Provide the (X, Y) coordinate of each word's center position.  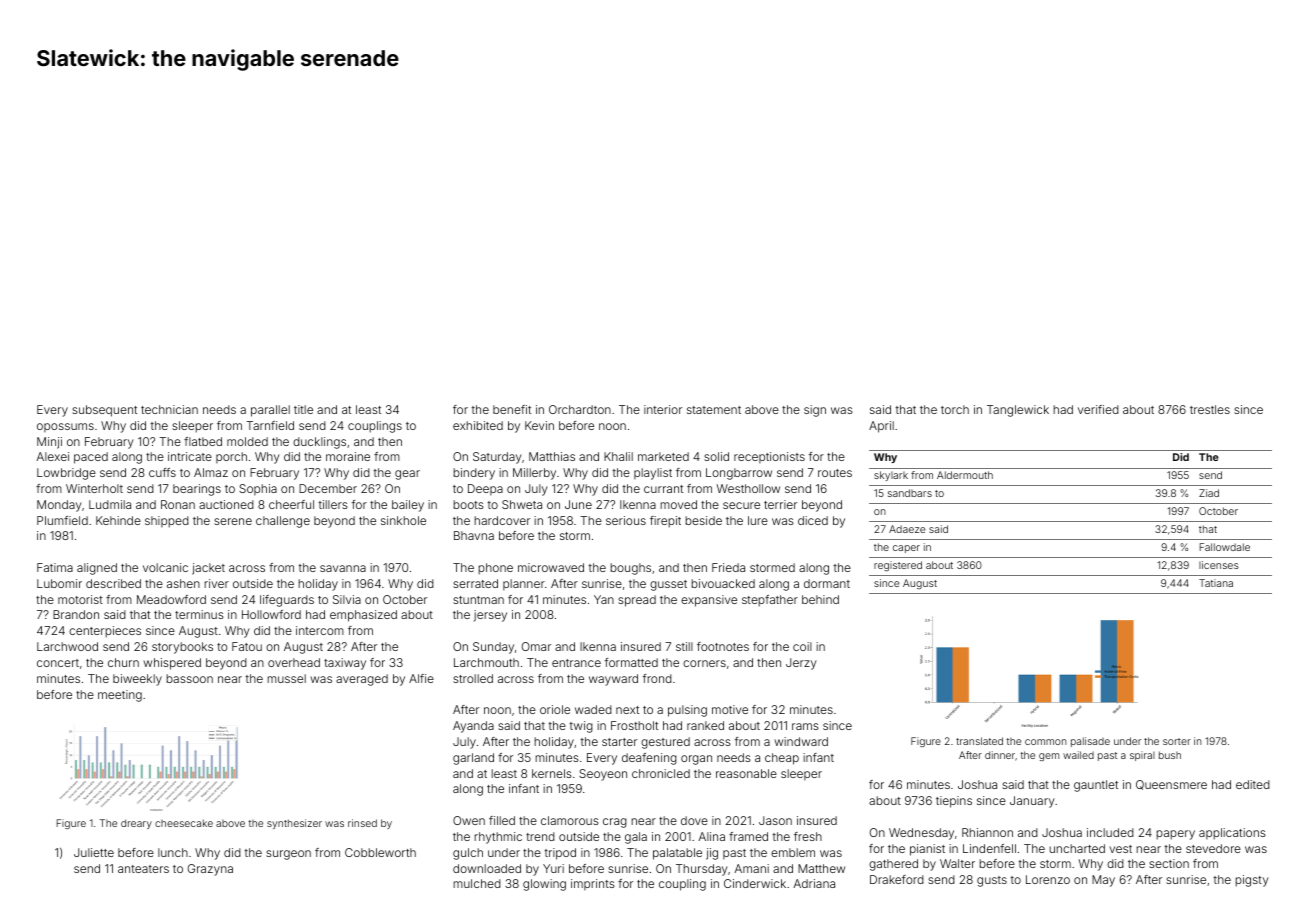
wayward (613, 680)
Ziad (1209, 493)
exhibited (478, 425)
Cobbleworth (380, 852)
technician (169, 409)
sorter (1177, 741)
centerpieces (105, 632)
